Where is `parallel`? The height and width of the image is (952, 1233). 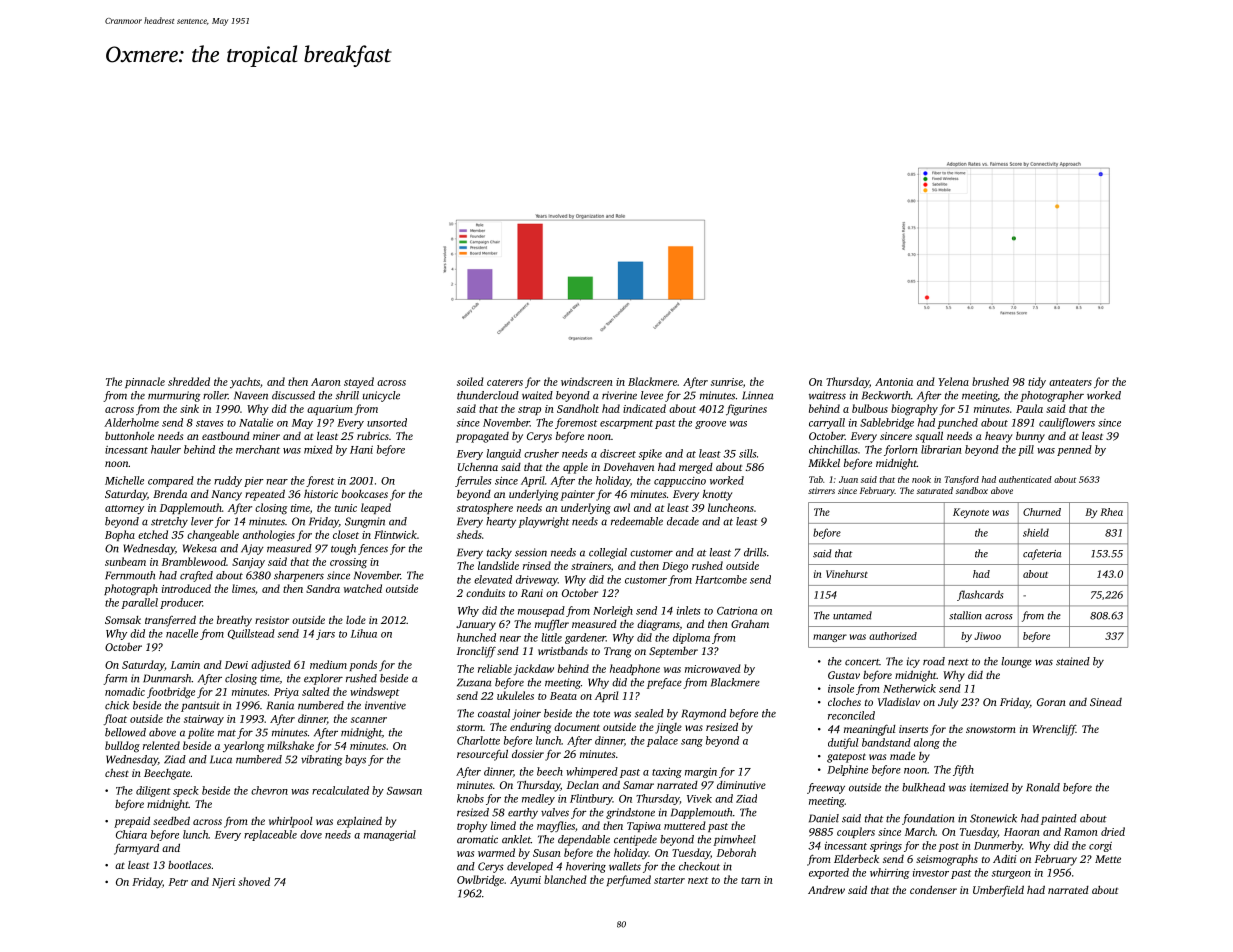 parallel is located at coordinates (139, 603).
